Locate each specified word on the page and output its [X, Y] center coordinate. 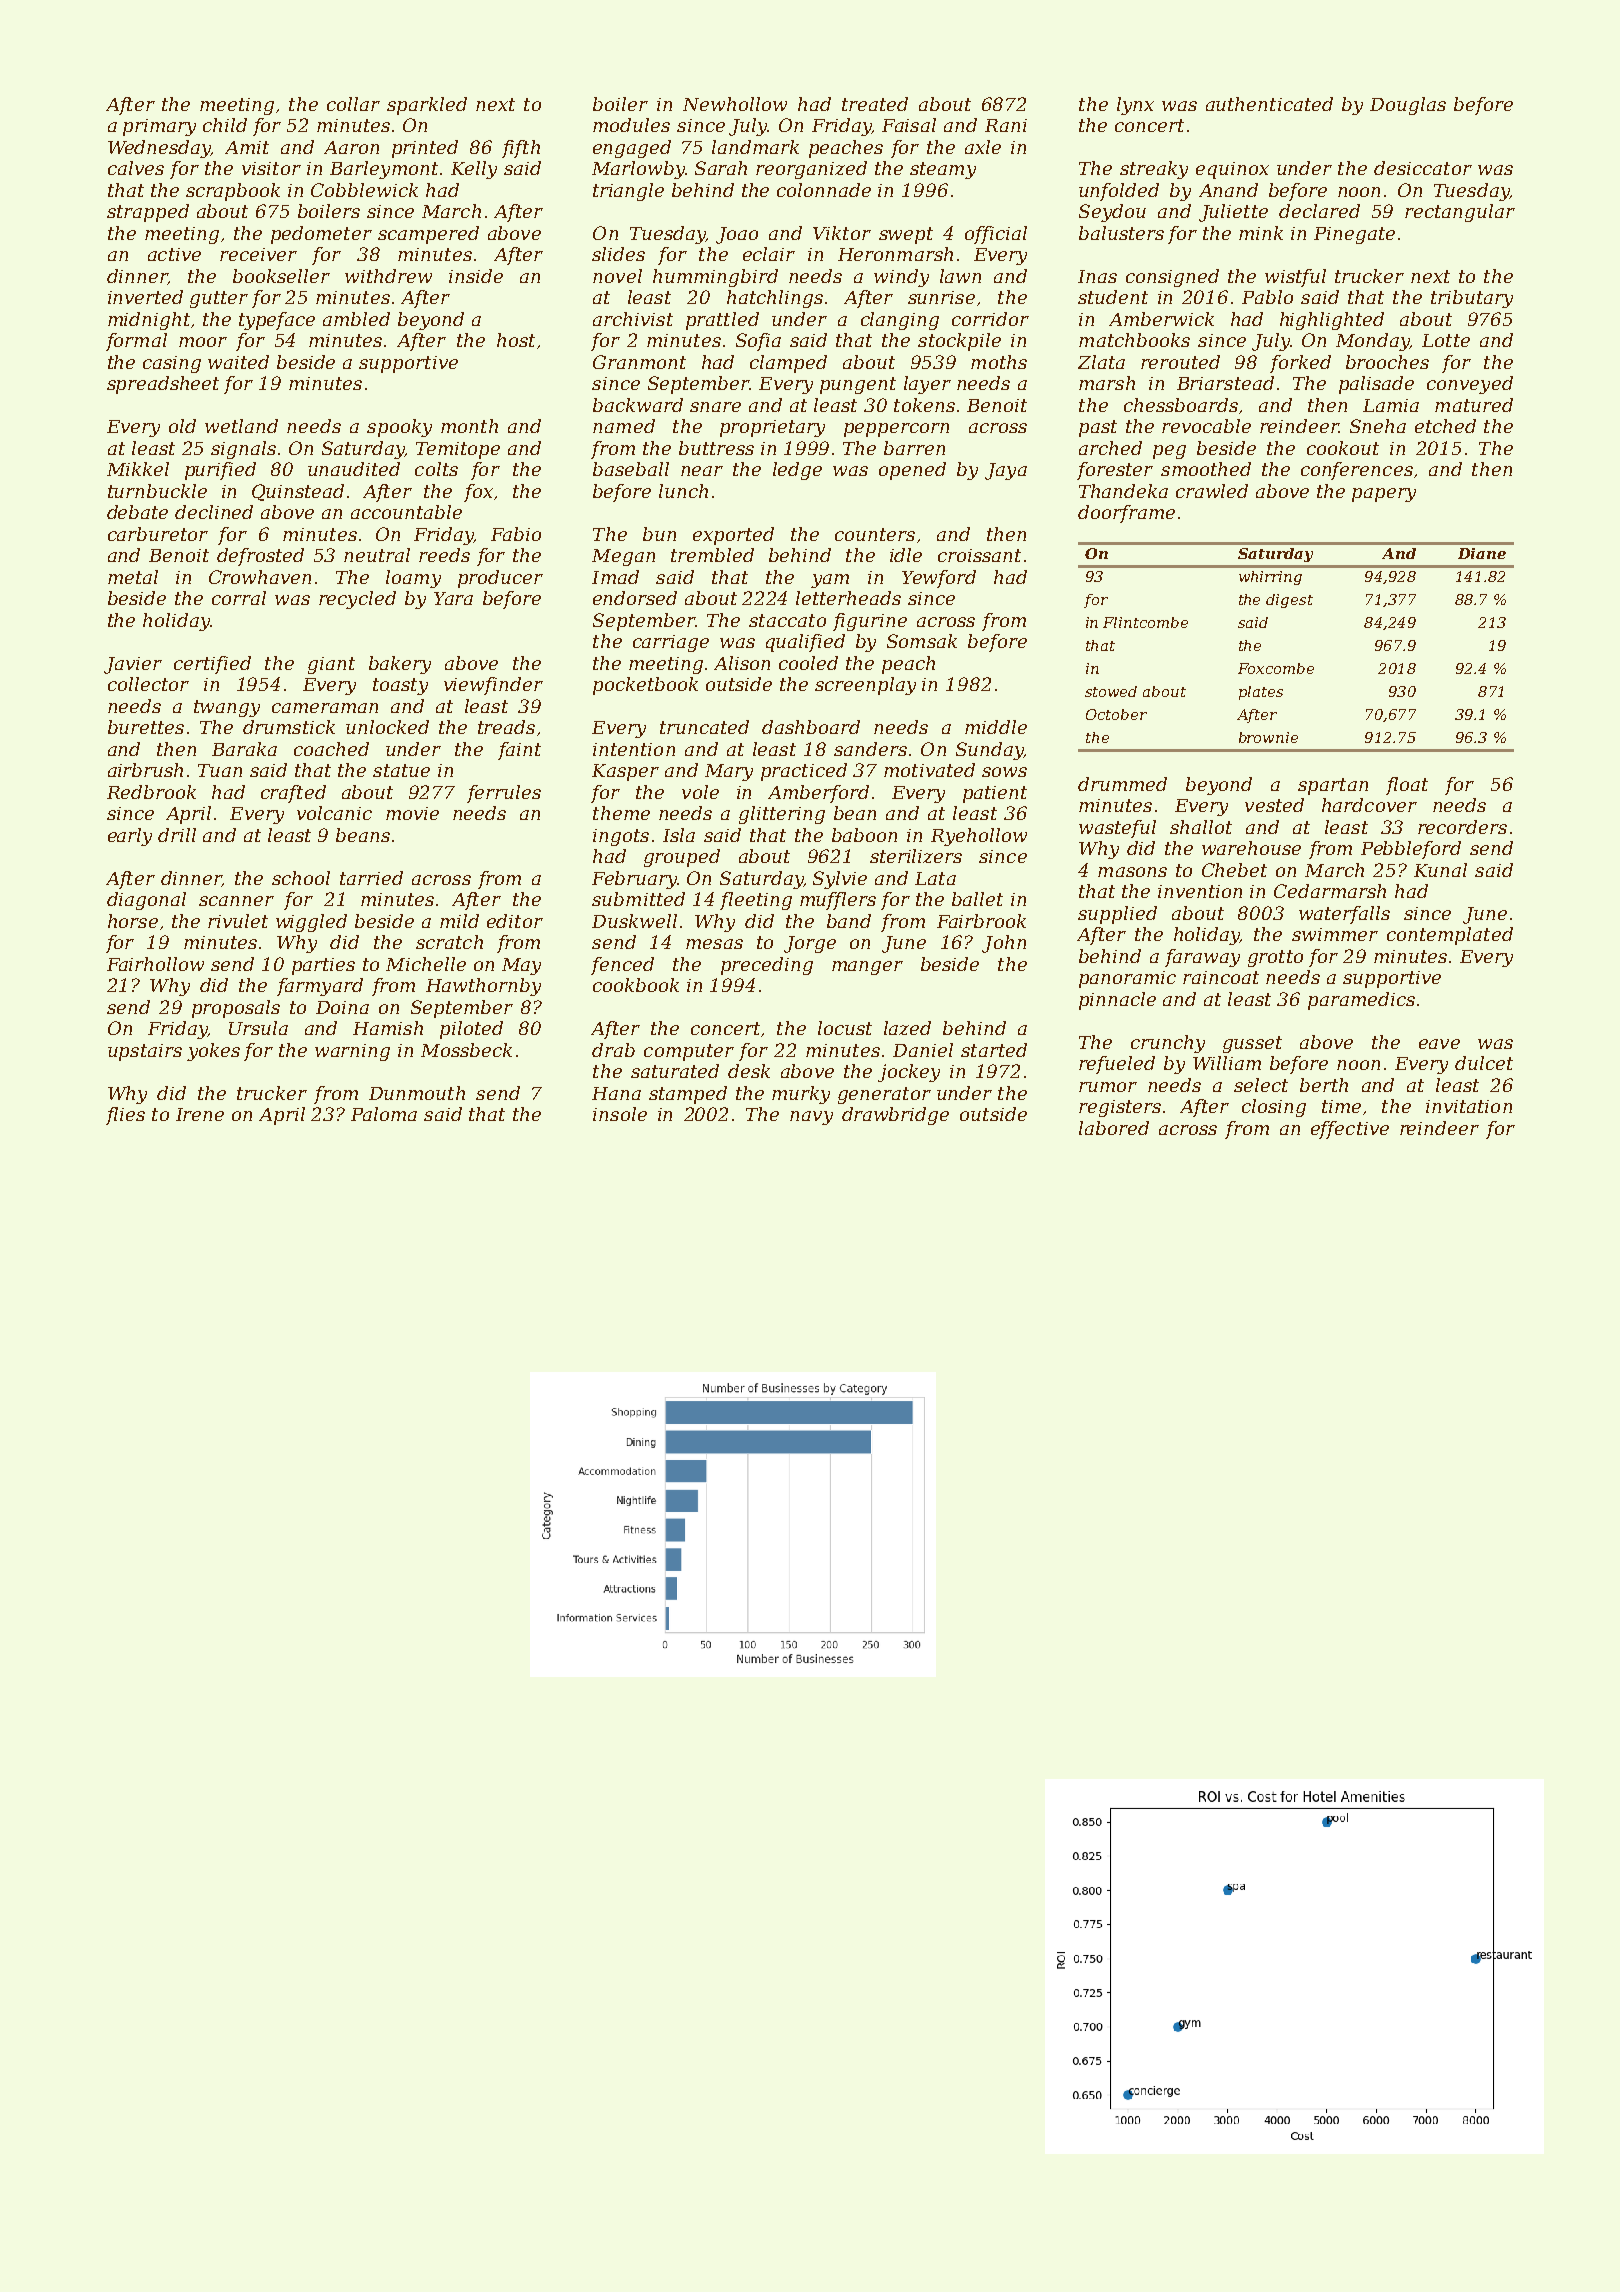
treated [875, 104]
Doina [342, 1007]
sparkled [427, 106]
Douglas [1408, 106]
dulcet [1484, 1063]
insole [620, 1114]
